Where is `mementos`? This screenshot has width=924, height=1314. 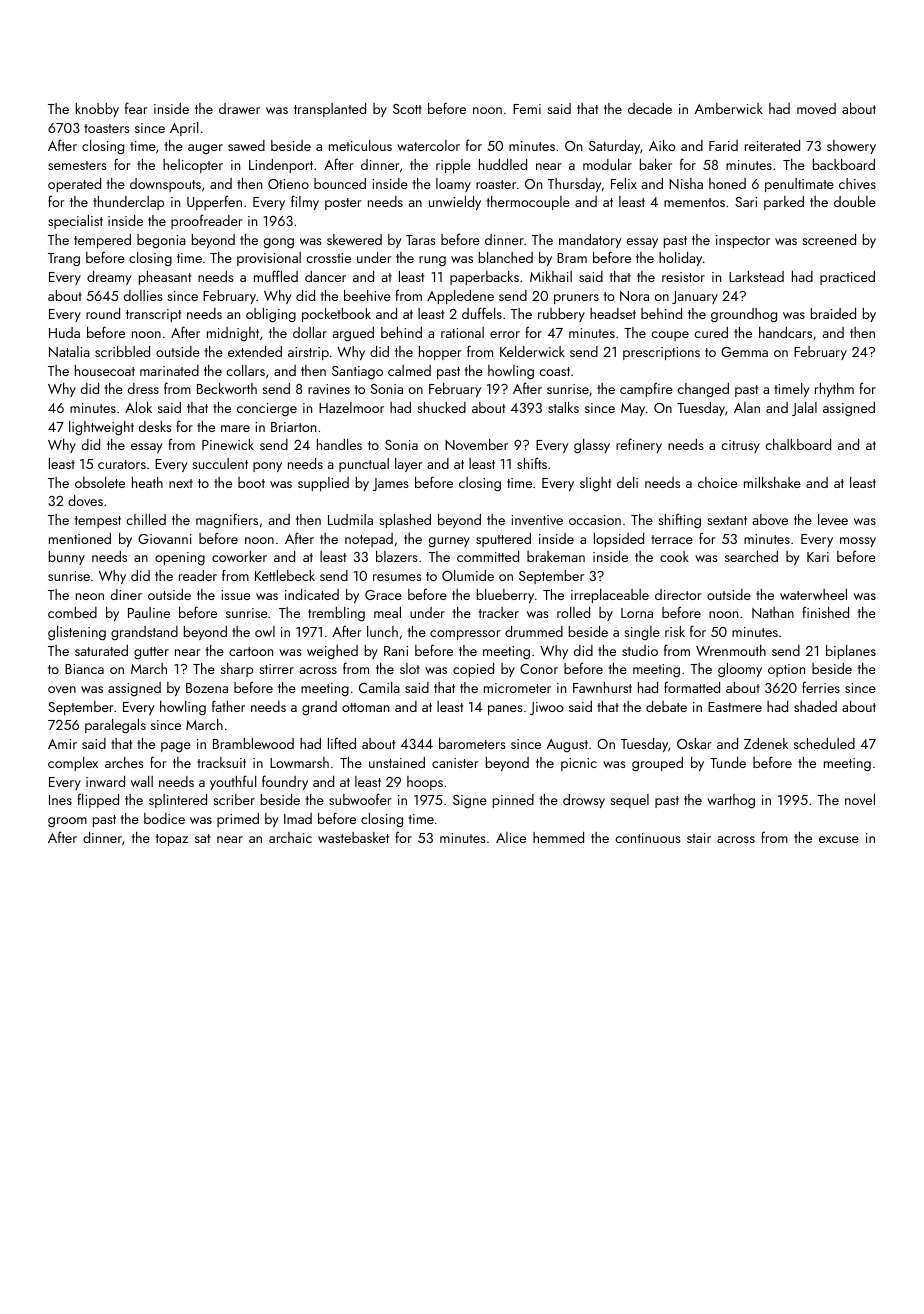
mementos is located at coordinates (694, 202).
